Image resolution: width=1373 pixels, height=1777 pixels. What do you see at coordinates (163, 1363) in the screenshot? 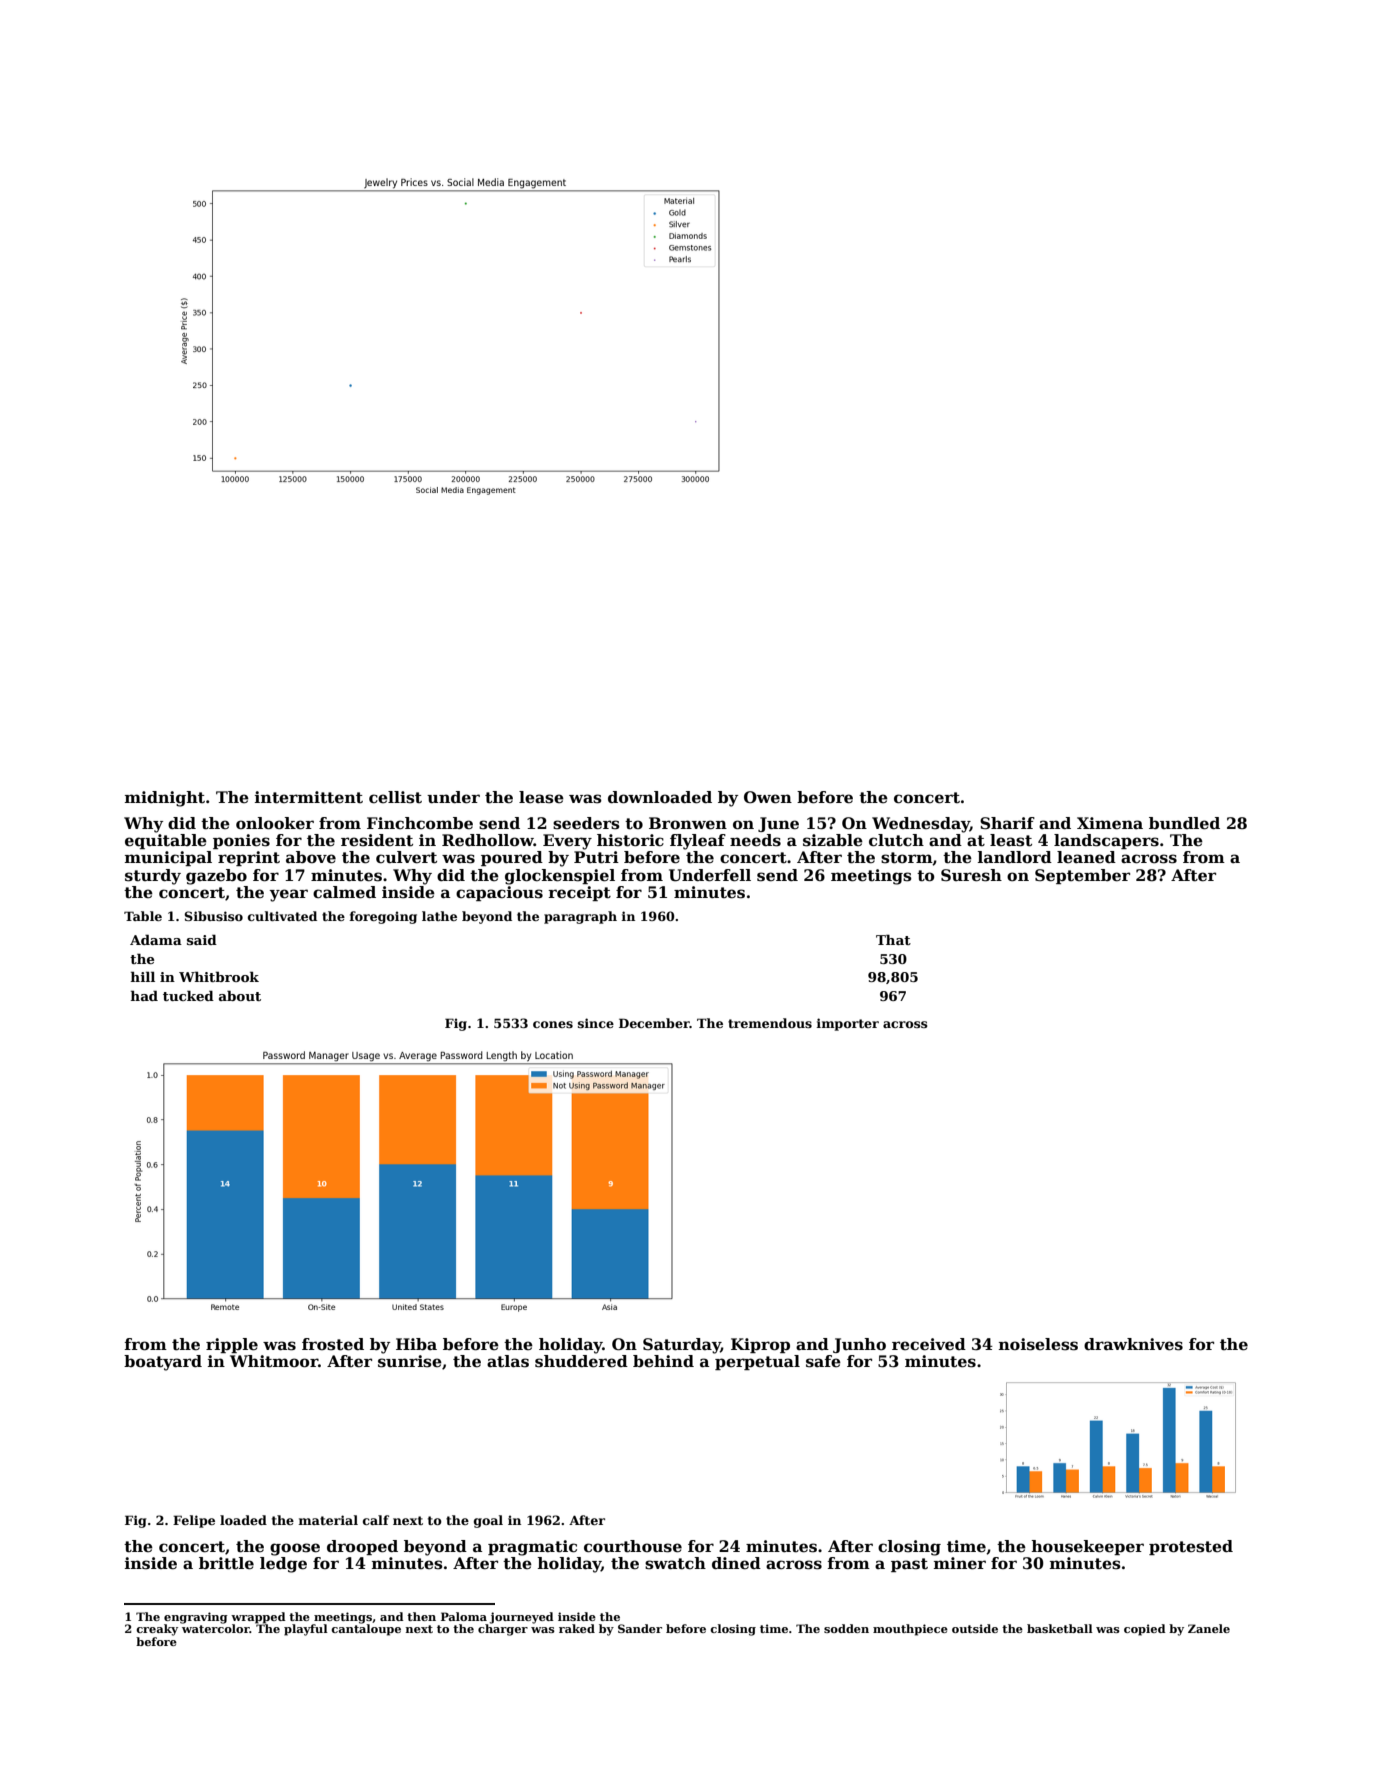
I see `boatyard` at bounding box center [163, 1363].
